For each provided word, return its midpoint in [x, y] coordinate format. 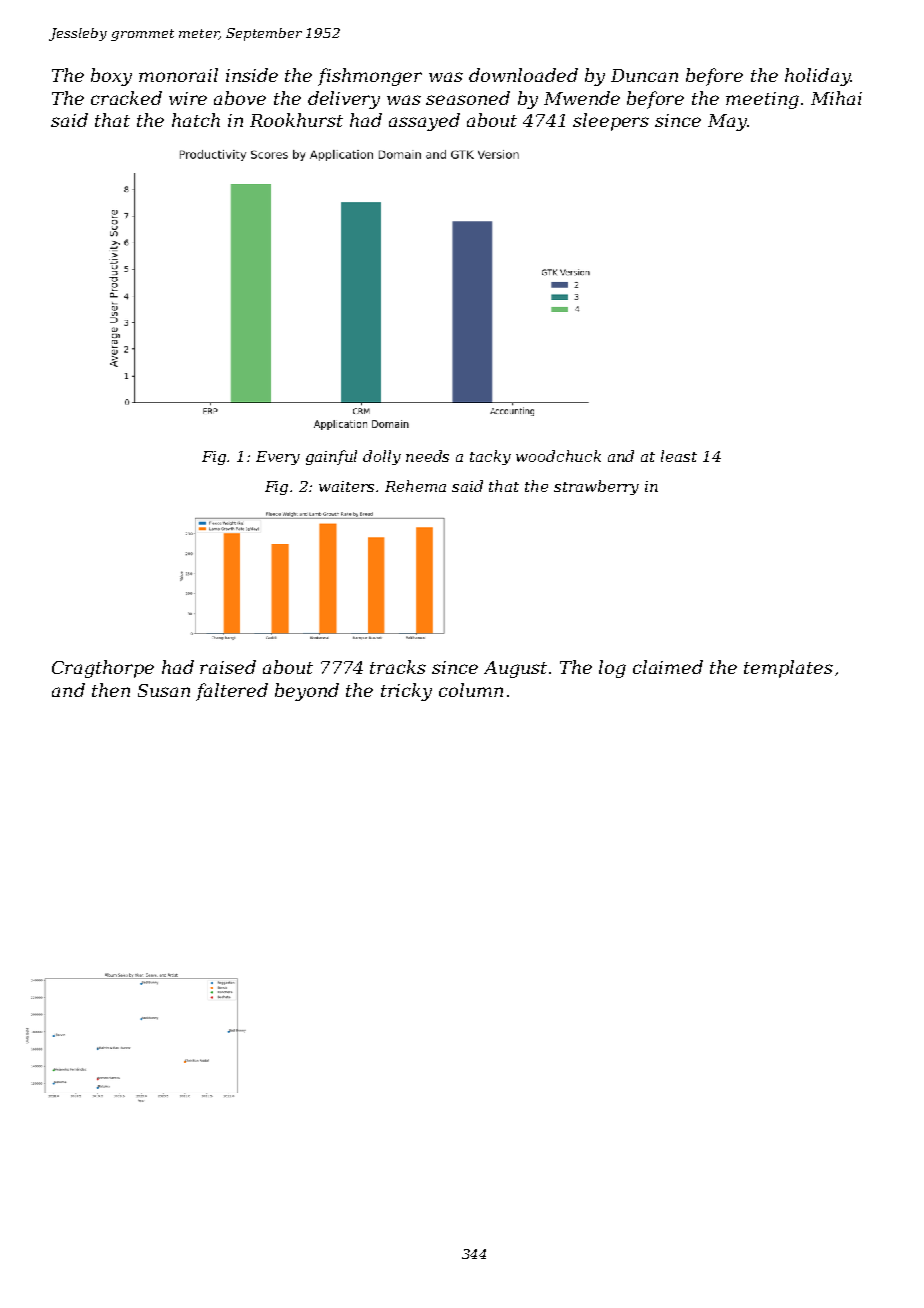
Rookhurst [296, 120]
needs [427, 456]
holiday [817, 77]
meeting [762, 100]
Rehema [415, 486]
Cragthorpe [103, 669]
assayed [424, 122]
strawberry [596, 487]
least [679, 456]
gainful [331, 457]
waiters [348, 486]
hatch [196, 120]
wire [188, 98]
